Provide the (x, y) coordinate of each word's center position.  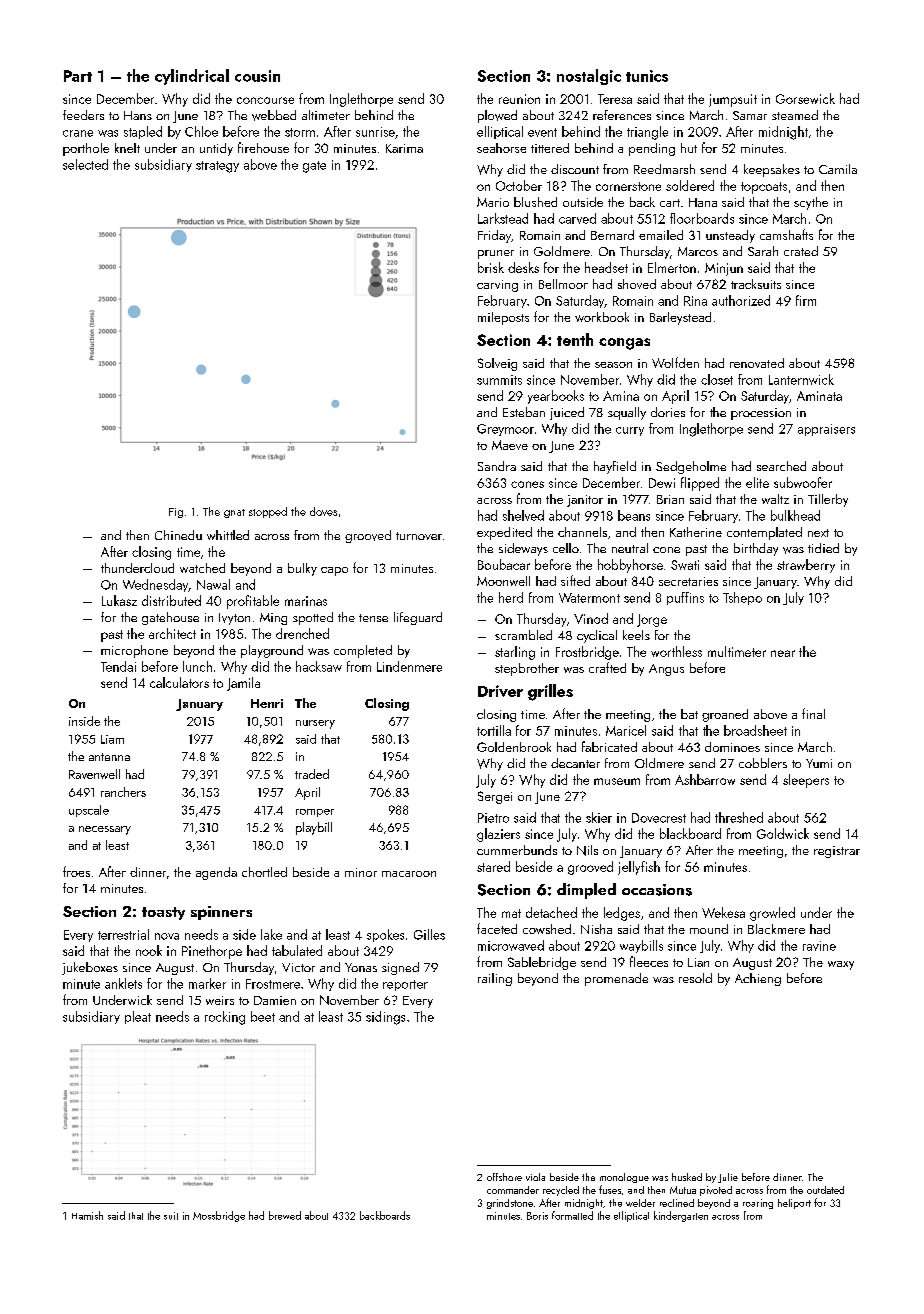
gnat (234, 513)
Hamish (87, 1215)
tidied (823, 548)
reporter (405, 985)
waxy (841, 965)
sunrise (375, 132)
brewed (285, 1215)
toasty (163, 913)
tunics (647, 76)
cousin (257, 76)
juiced (567, 413)
